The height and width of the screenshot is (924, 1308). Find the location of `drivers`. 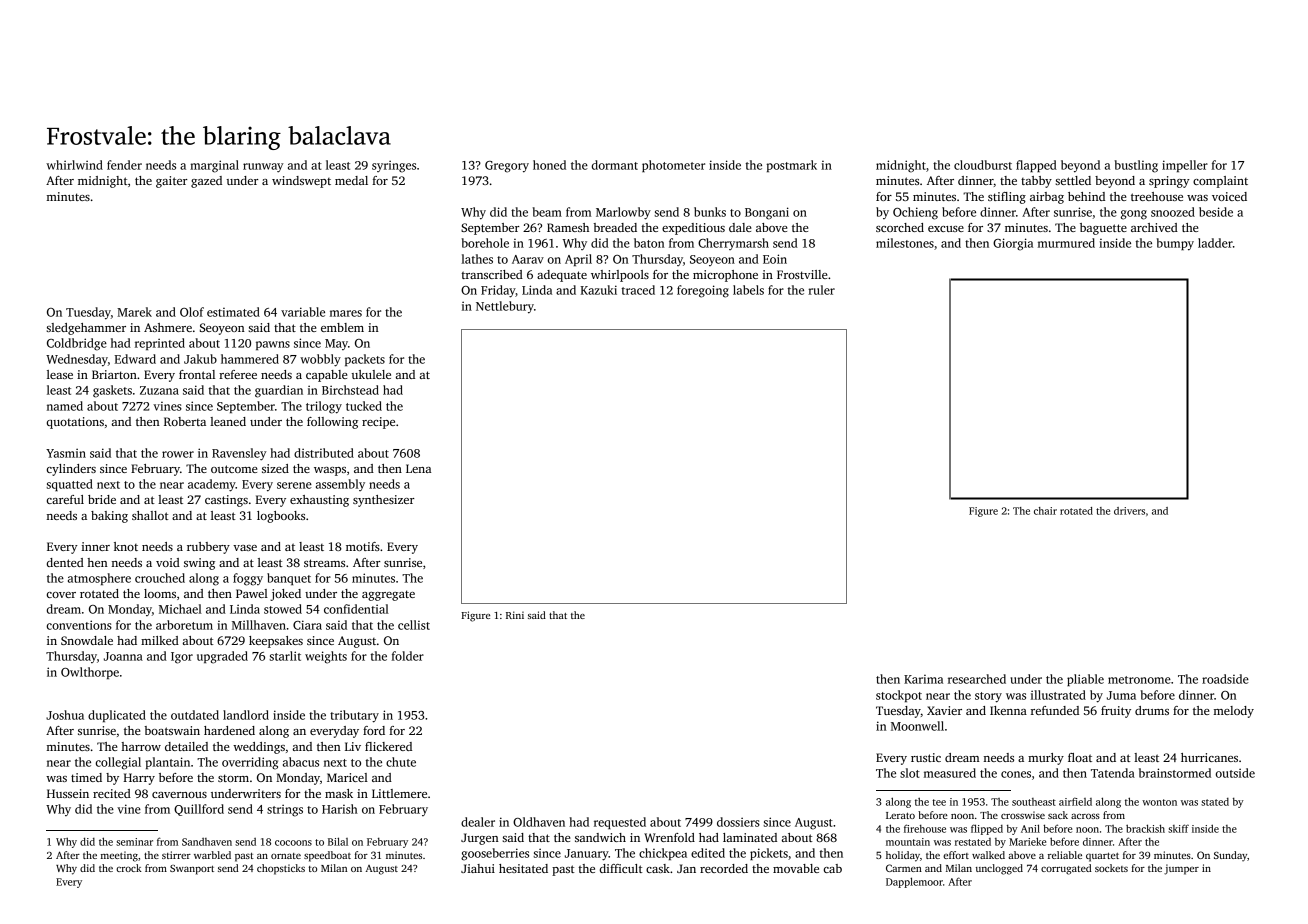

drivers is located at coordinates (1129, 511).
